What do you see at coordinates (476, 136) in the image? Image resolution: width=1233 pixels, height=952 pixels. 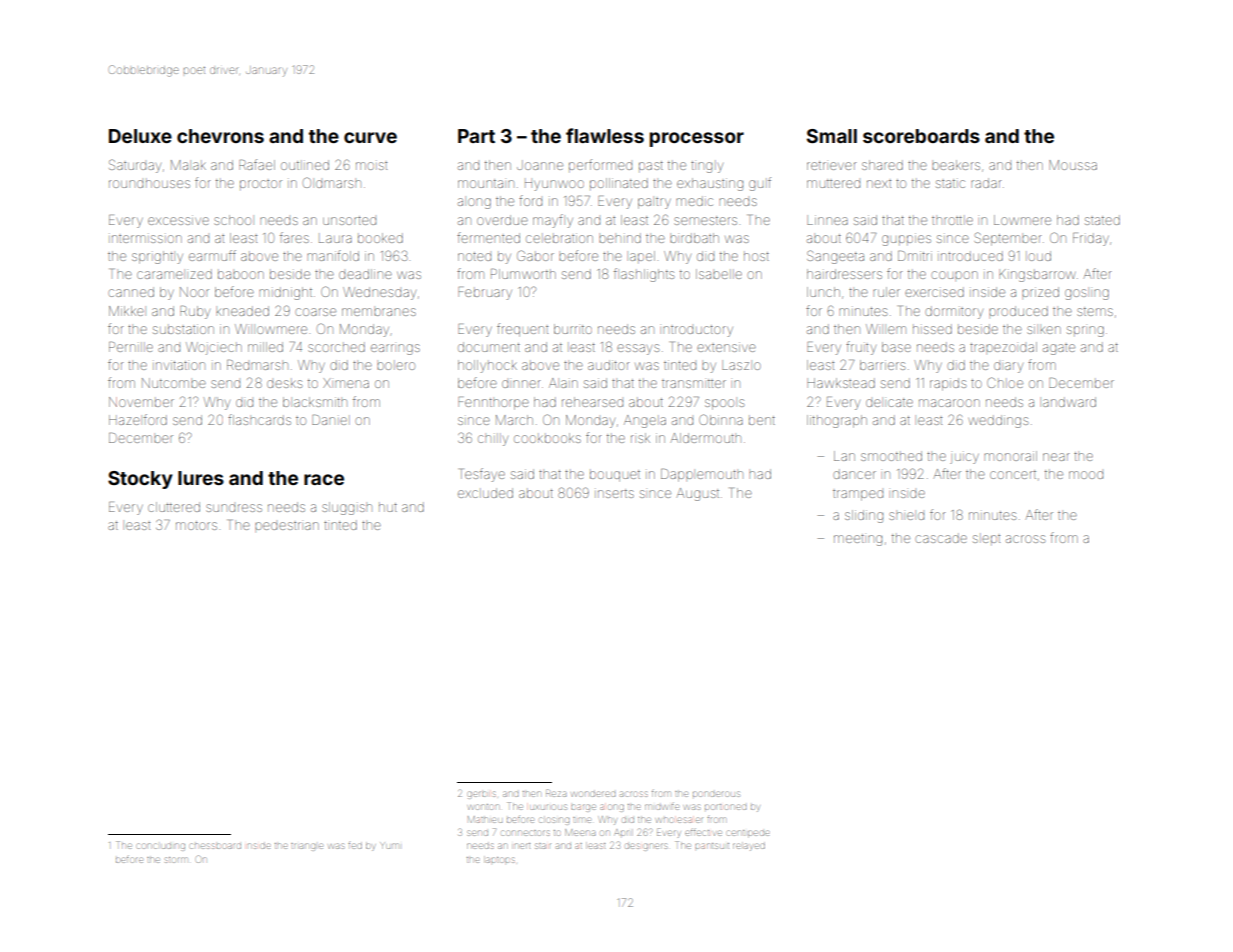 I see `Part` at bounding box center [476, 136].
